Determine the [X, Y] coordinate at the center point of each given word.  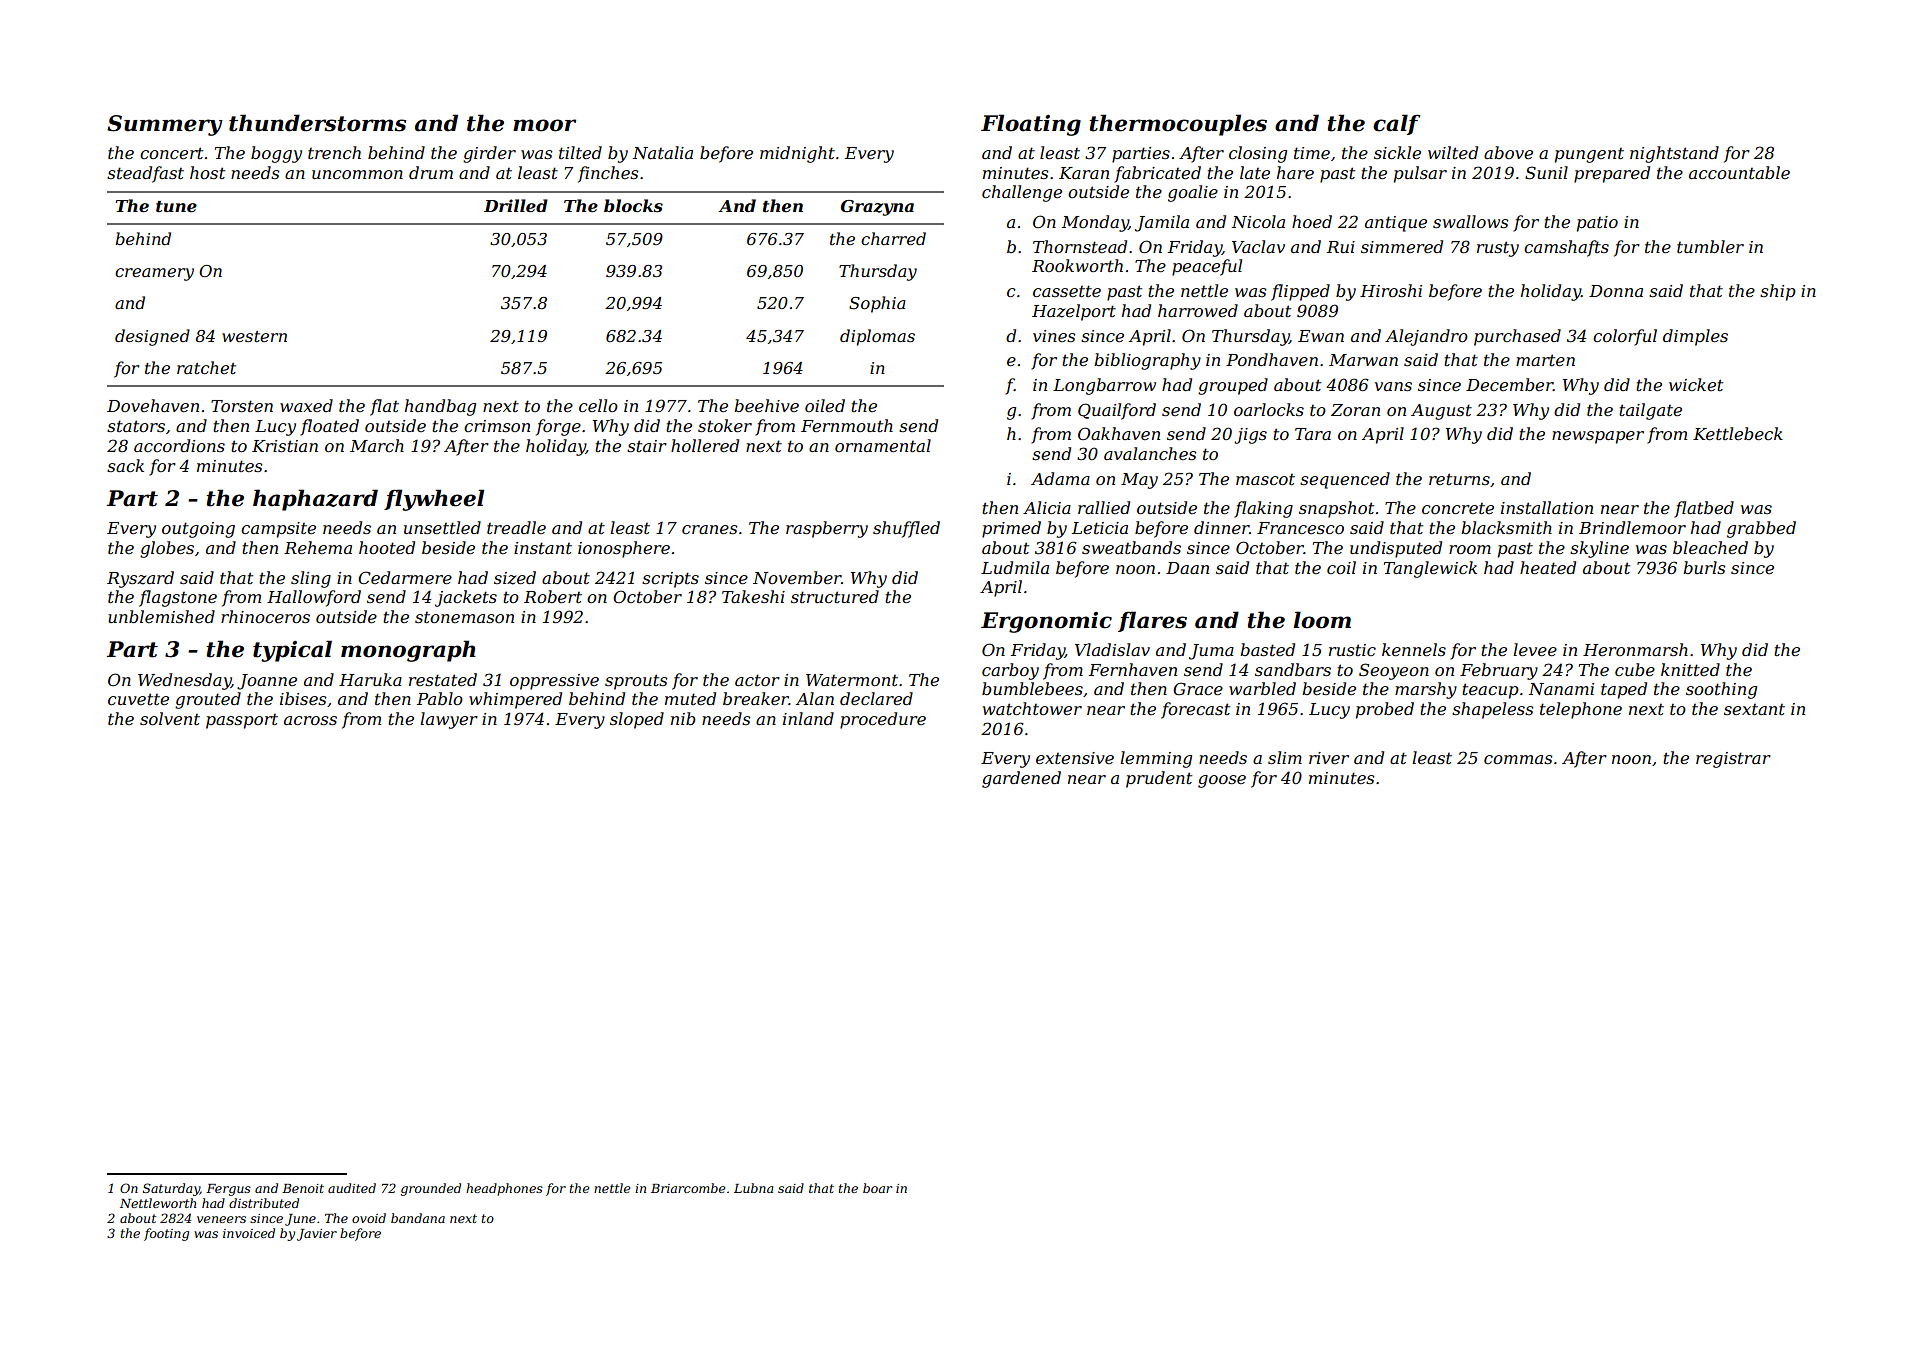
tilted [580, 152]
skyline [1599, 549]
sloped [637, 720]
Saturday [171, 1189]
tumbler [1710, 246]
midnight [797, 154]
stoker [725, 425]
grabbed [1761, 529]
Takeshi [753, 596]
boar [877, 1188]
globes [167, 549]
